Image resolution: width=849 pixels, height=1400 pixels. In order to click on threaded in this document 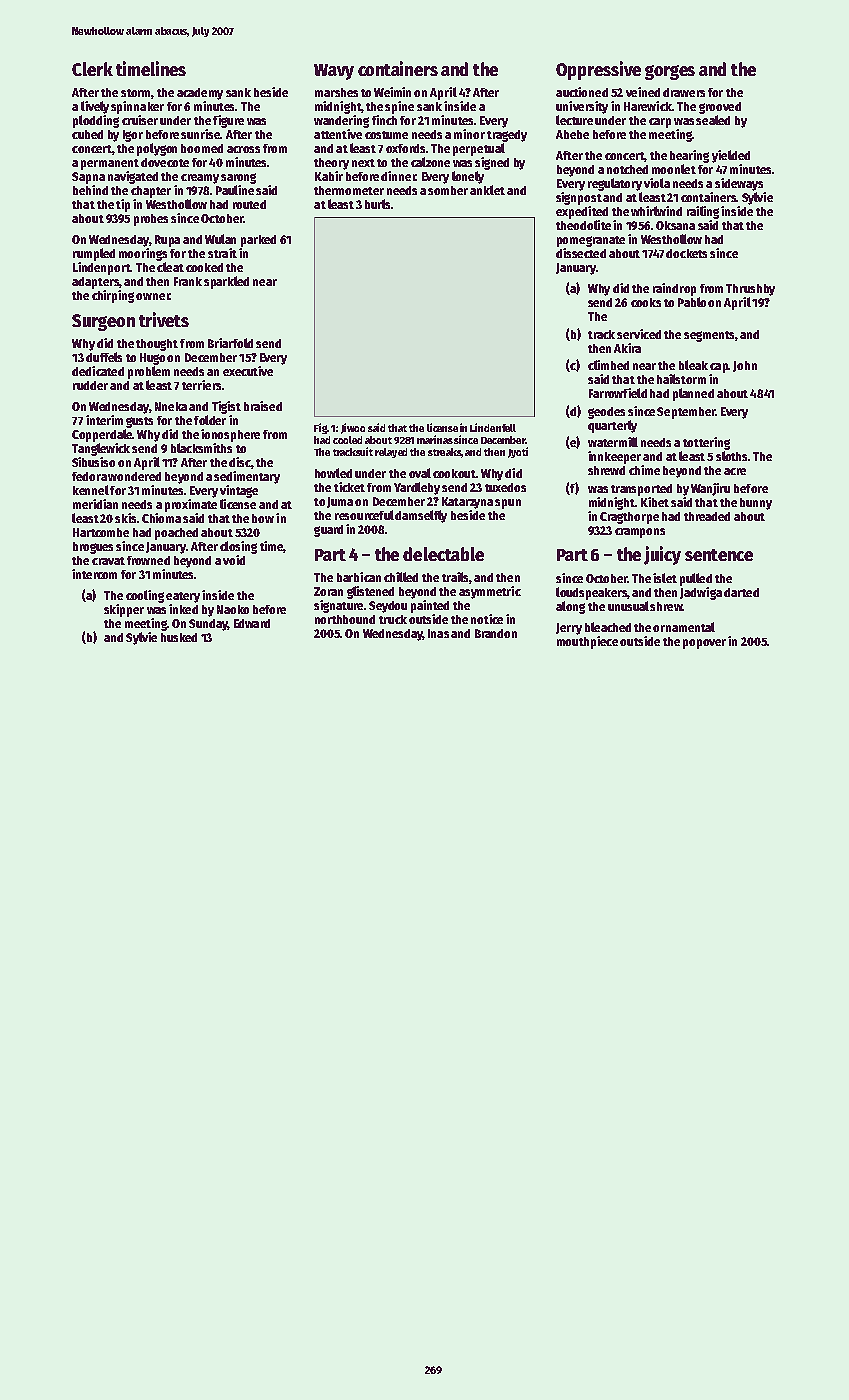, I will do `click(707, 516)`.
